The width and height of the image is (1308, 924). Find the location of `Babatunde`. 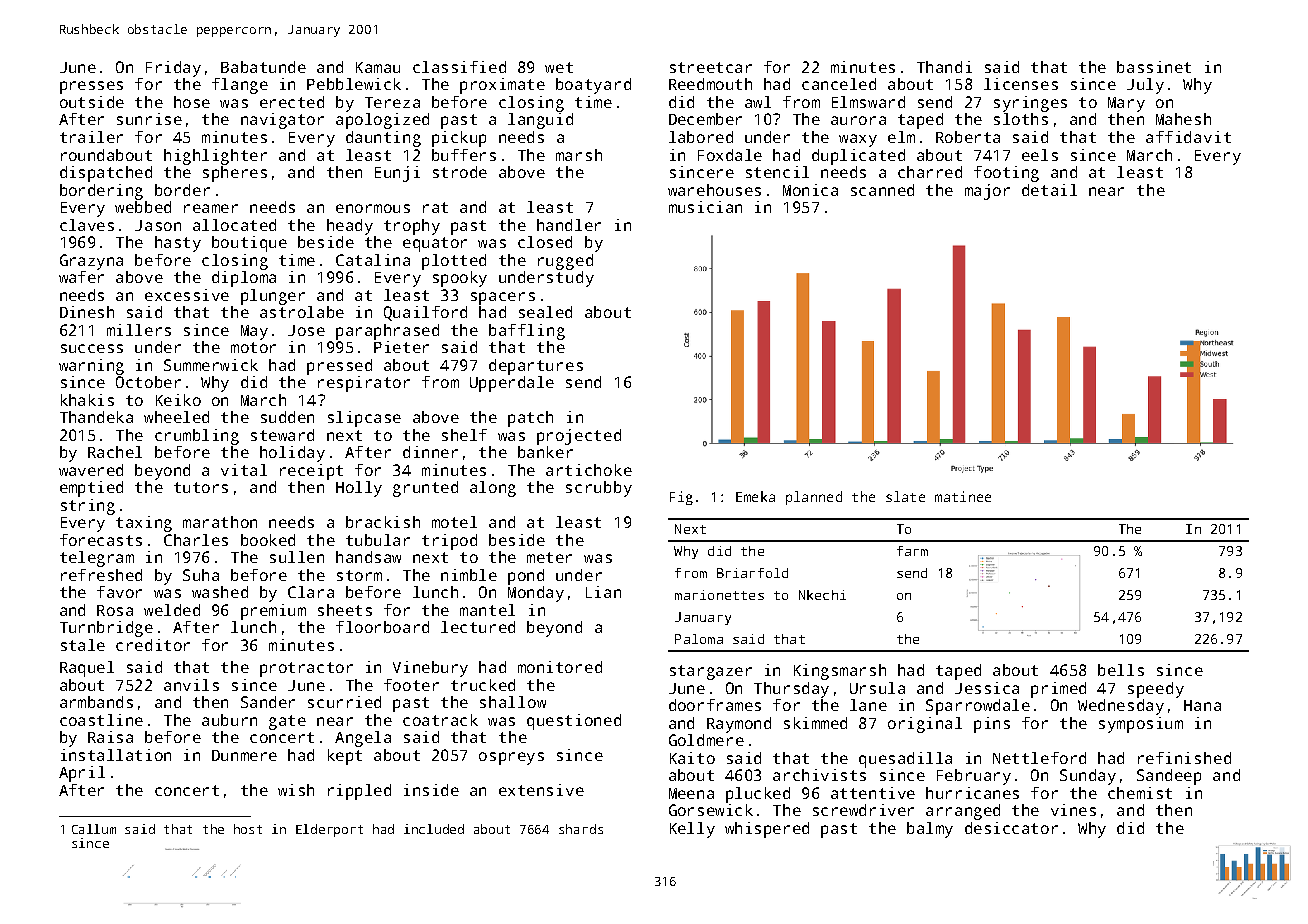

Babatunde is located at coordinates (263, 67).
